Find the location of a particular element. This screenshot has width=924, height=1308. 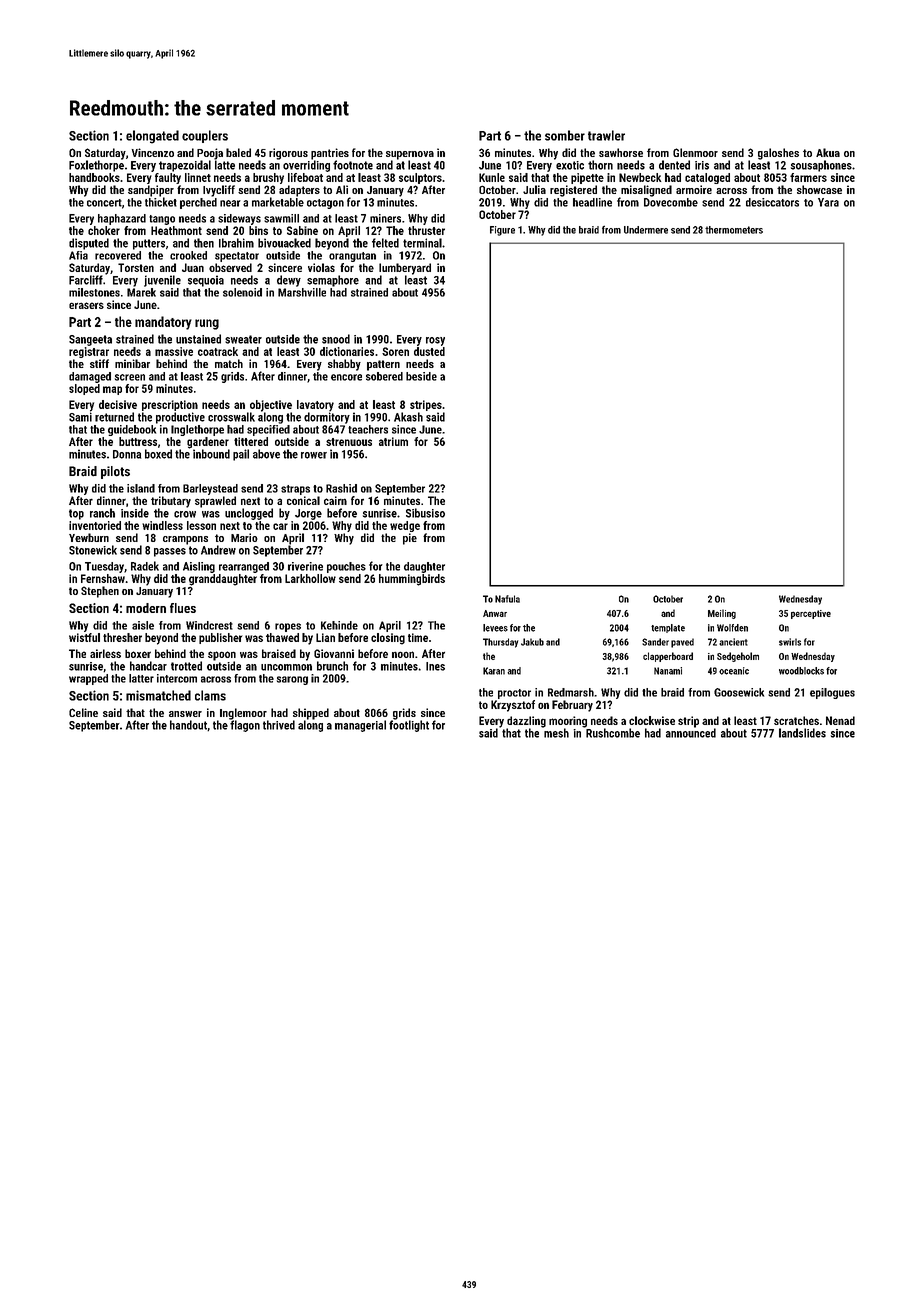

Julia is located at coordinates (534, 189).
